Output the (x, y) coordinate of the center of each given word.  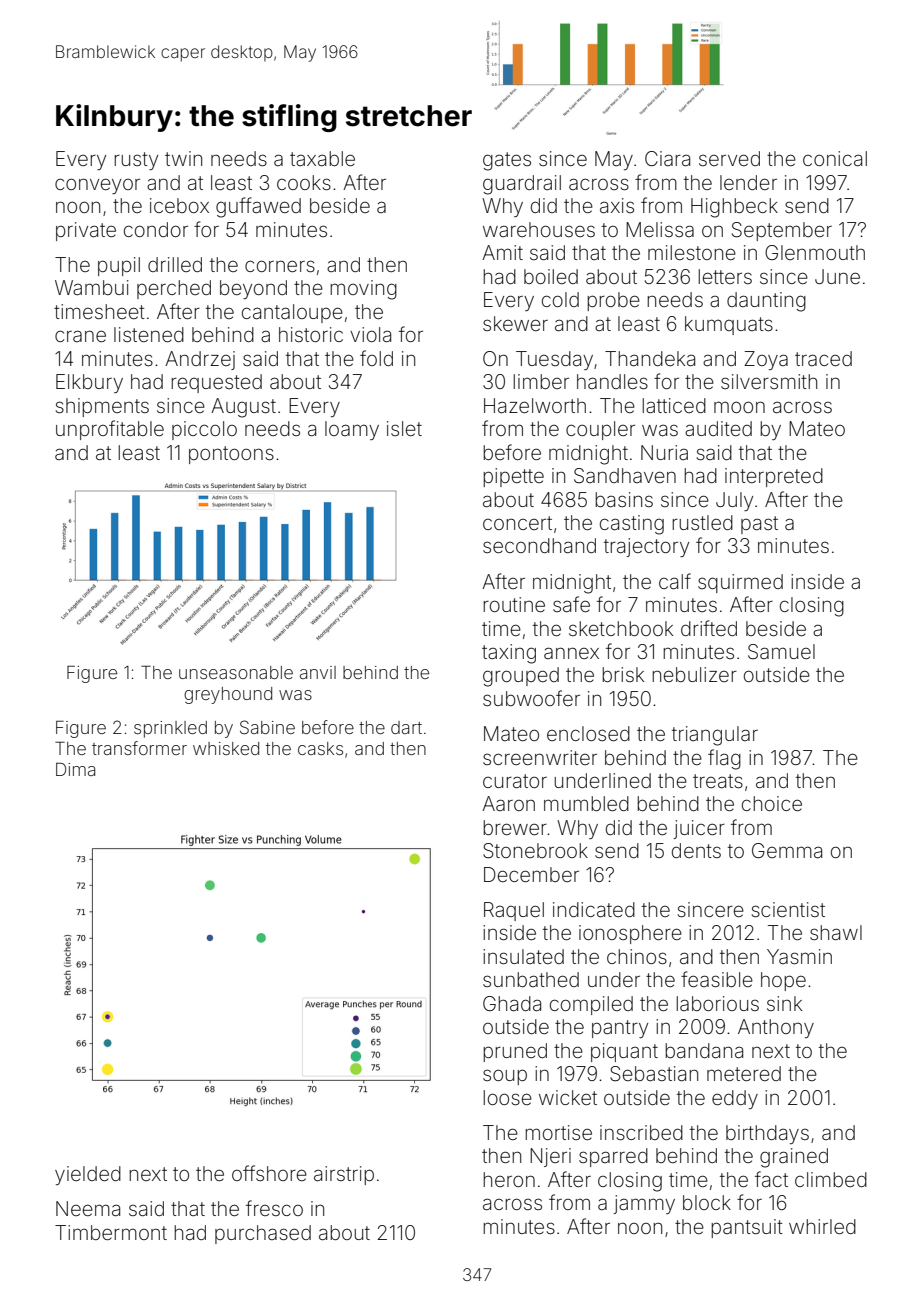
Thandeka (650, 358)
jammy (644, 1204)
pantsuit (747, 1228)
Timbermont (111, 1232)
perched (174, 289)
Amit (502, 252)
